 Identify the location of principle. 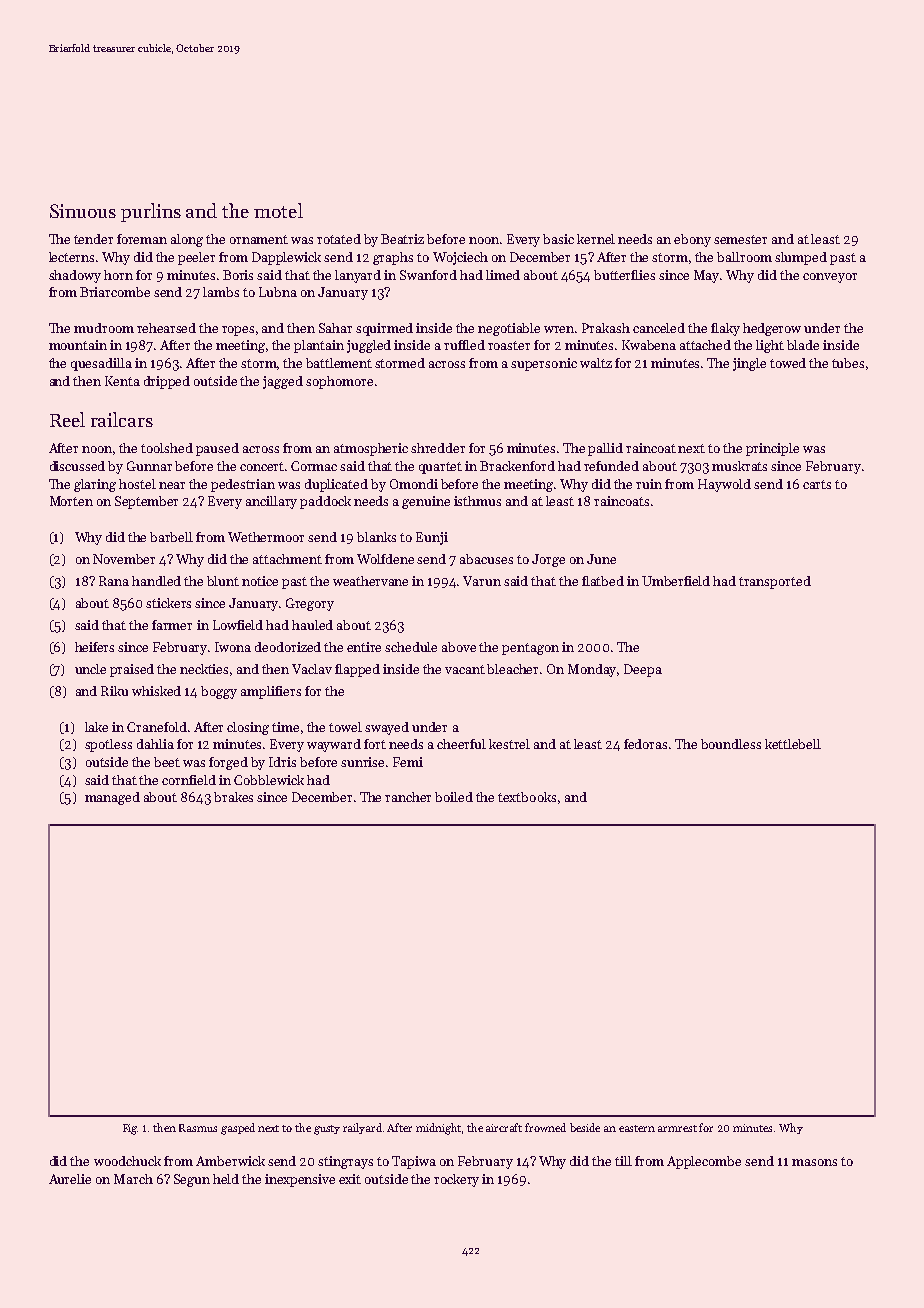
(772, 449).
